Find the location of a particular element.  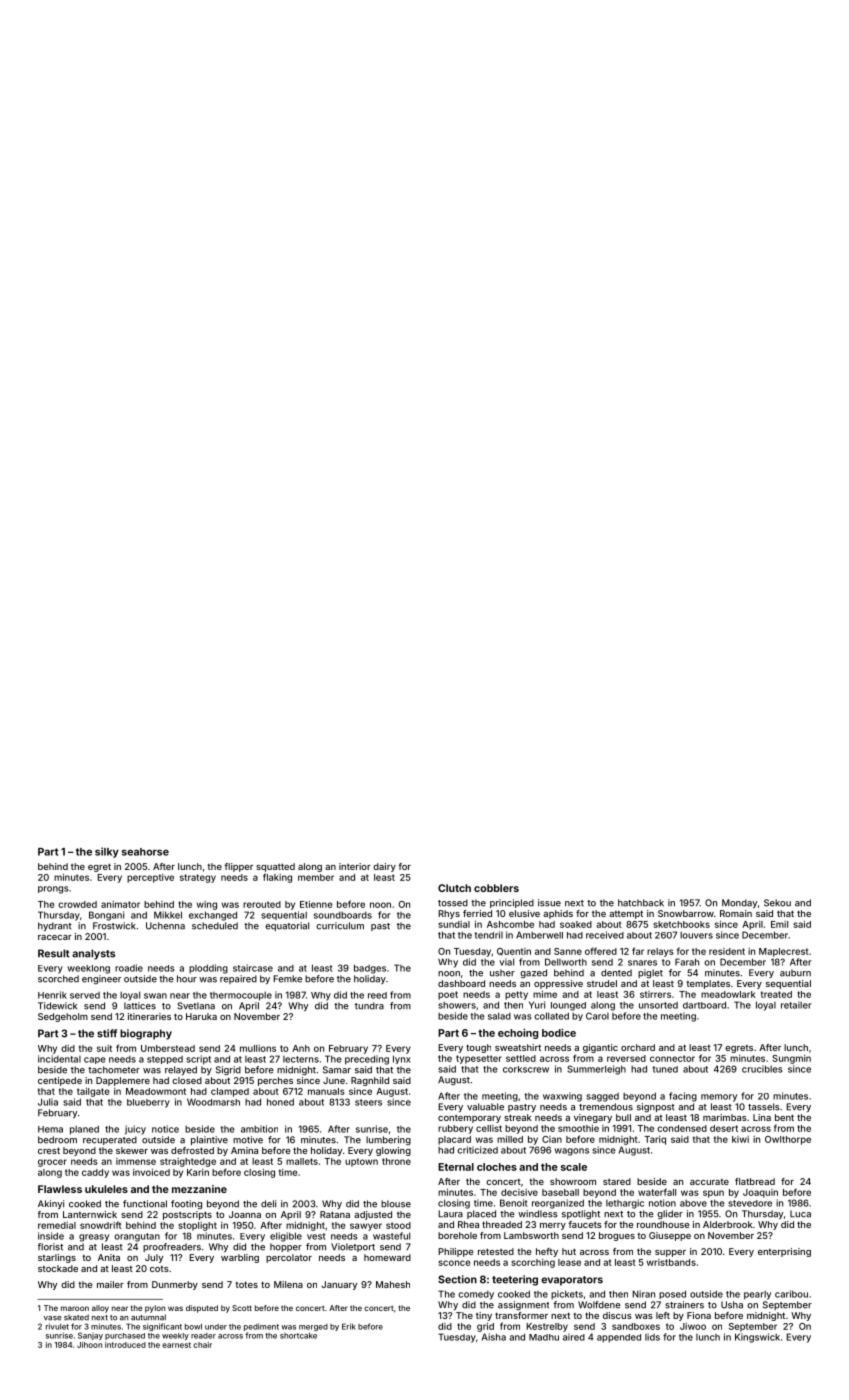

tundra is located at coordinates (369, 1006).
